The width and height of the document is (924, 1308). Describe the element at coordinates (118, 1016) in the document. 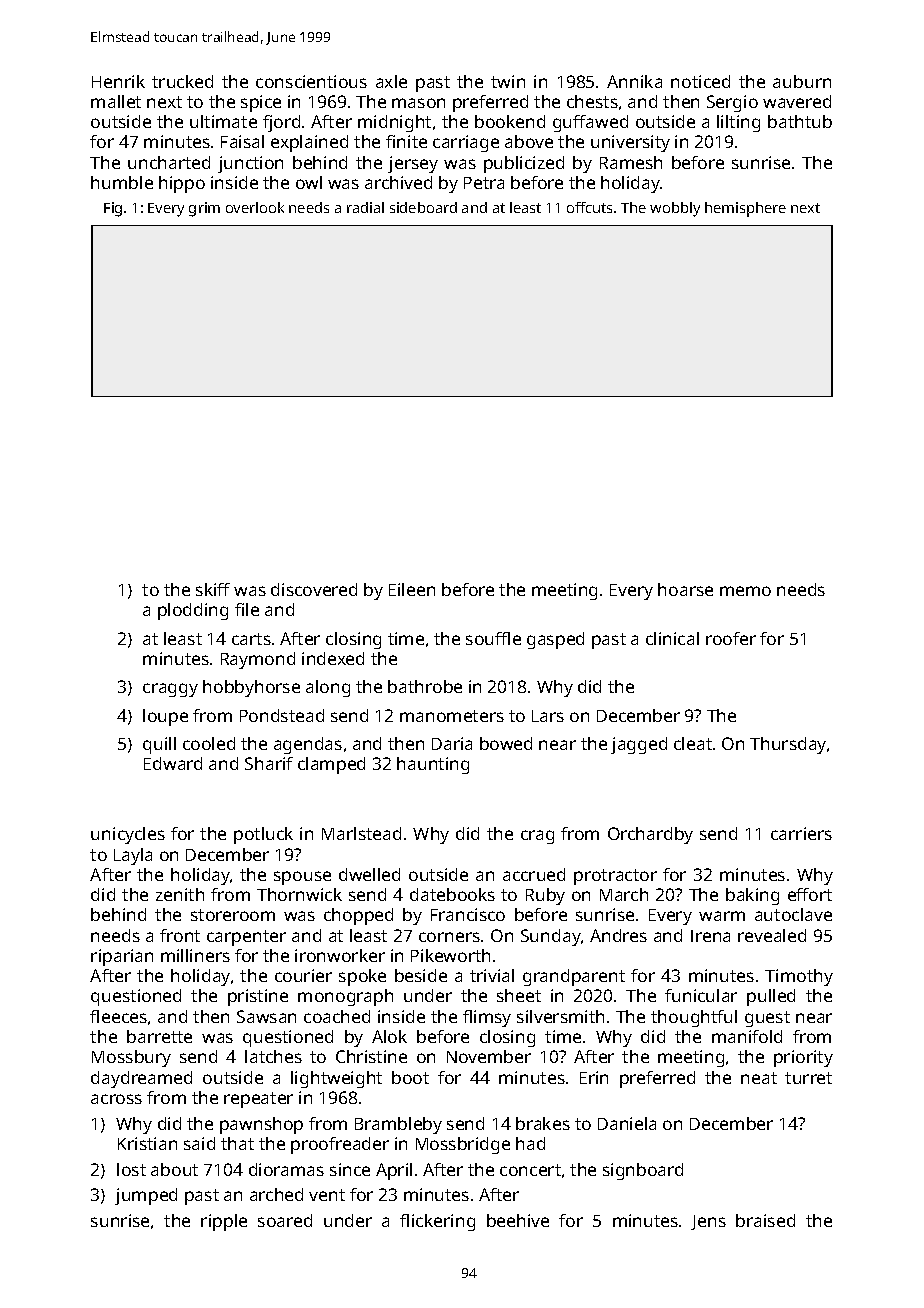

I see `fleeces` at that location.
